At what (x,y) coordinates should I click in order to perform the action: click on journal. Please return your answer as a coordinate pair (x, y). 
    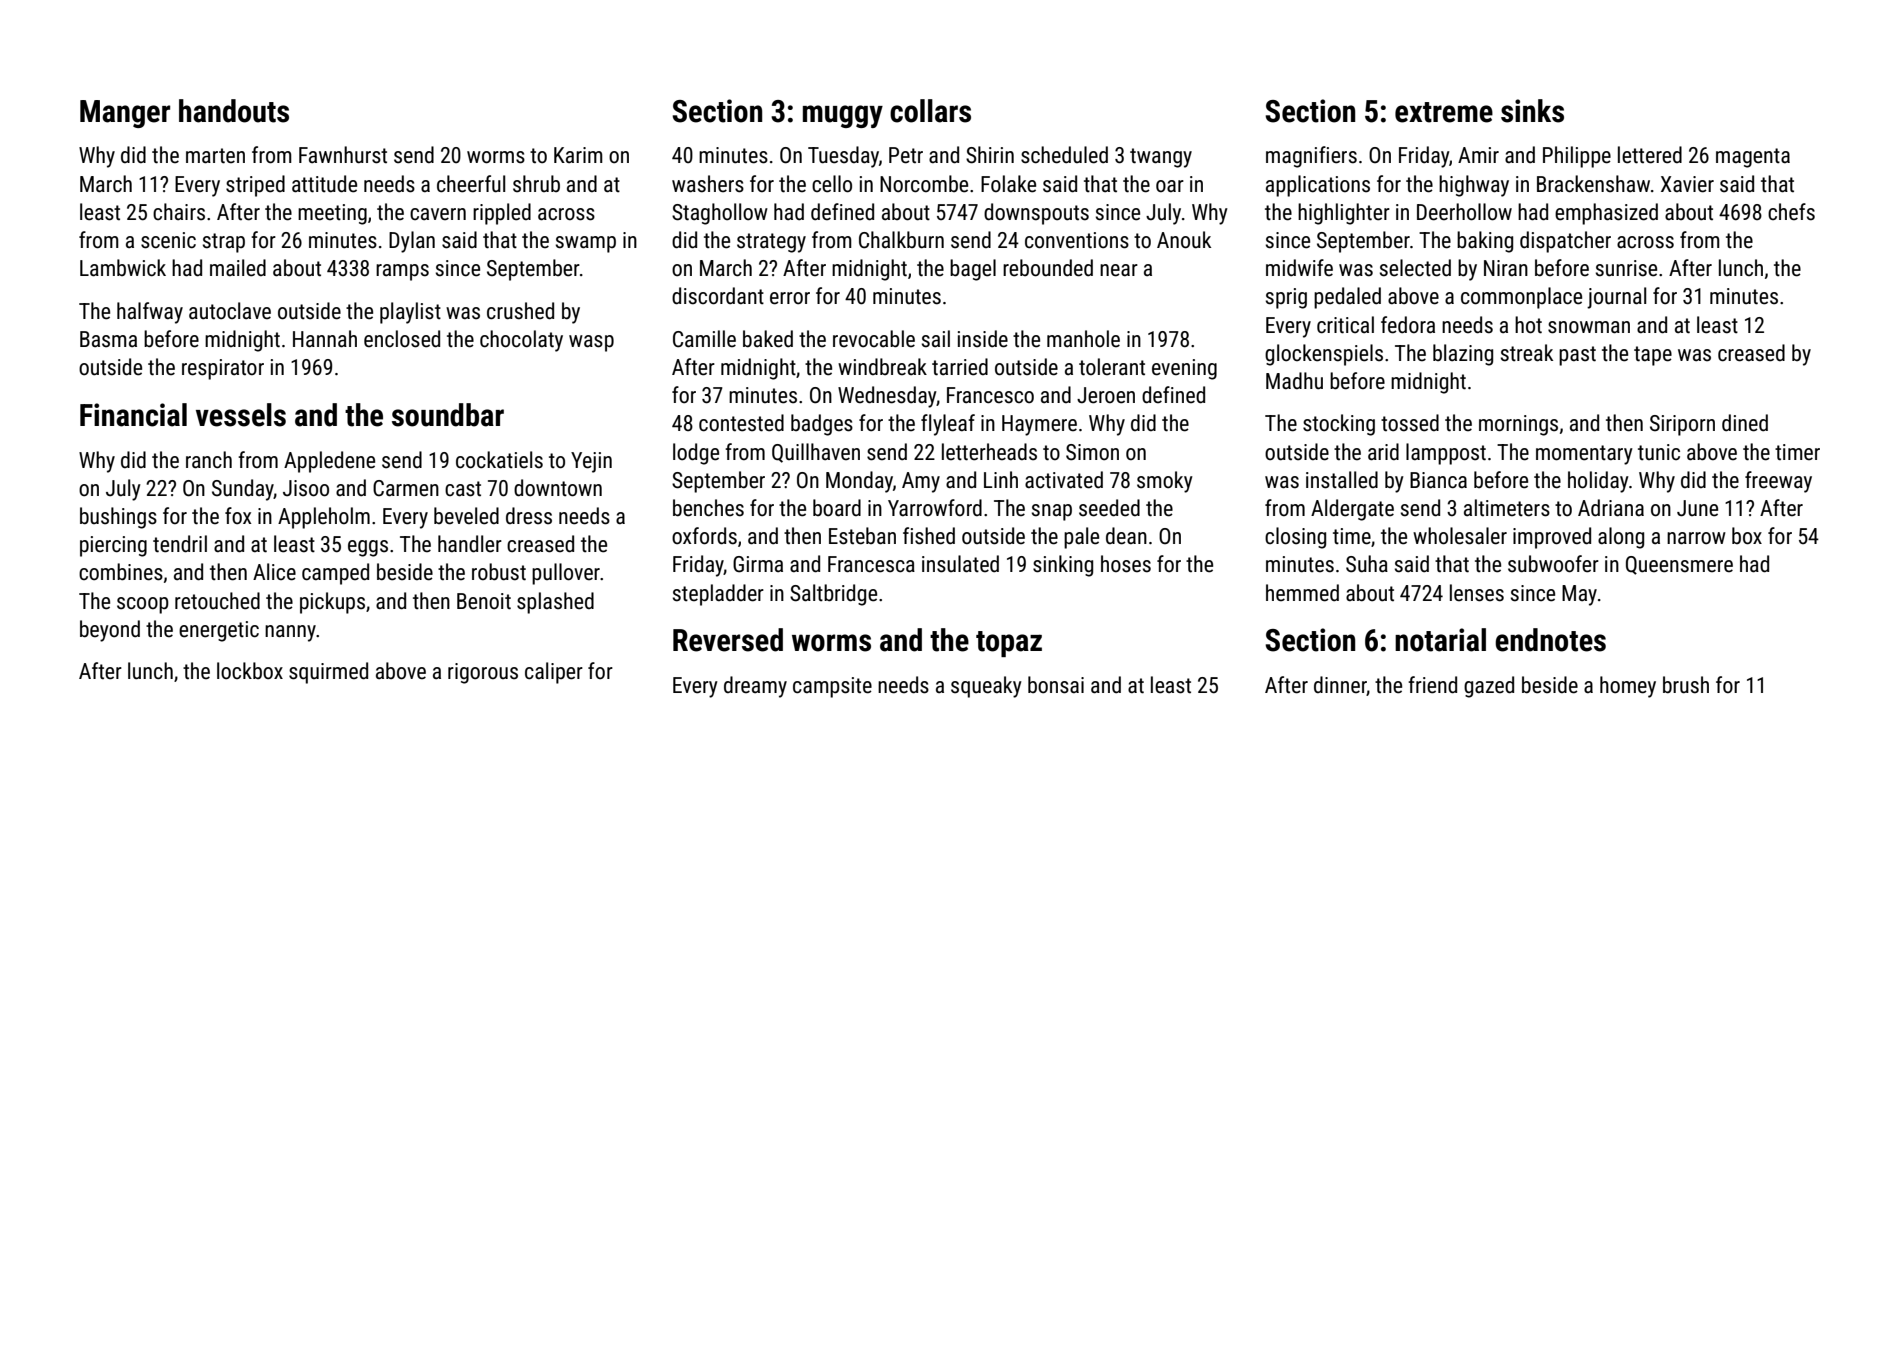
    Looking at the image, I should click on (1616, 298).
